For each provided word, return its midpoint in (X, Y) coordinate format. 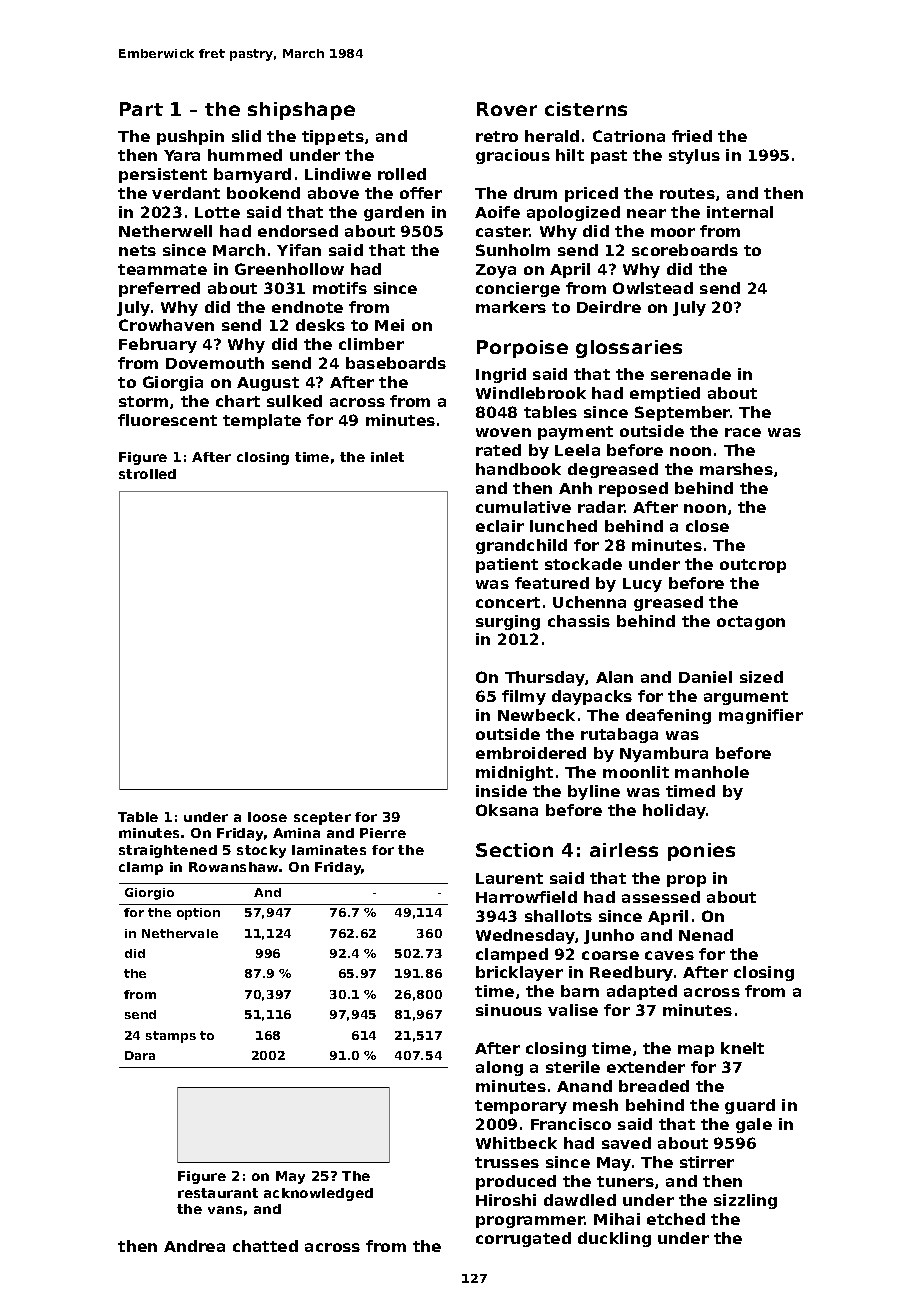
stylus (694, 156)
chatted (265, 1246)
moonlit (636, 772)
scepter (322, 818)
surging (508, 622)
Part (141, 109)
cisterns (586, 109)
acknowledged (318, 1194)
